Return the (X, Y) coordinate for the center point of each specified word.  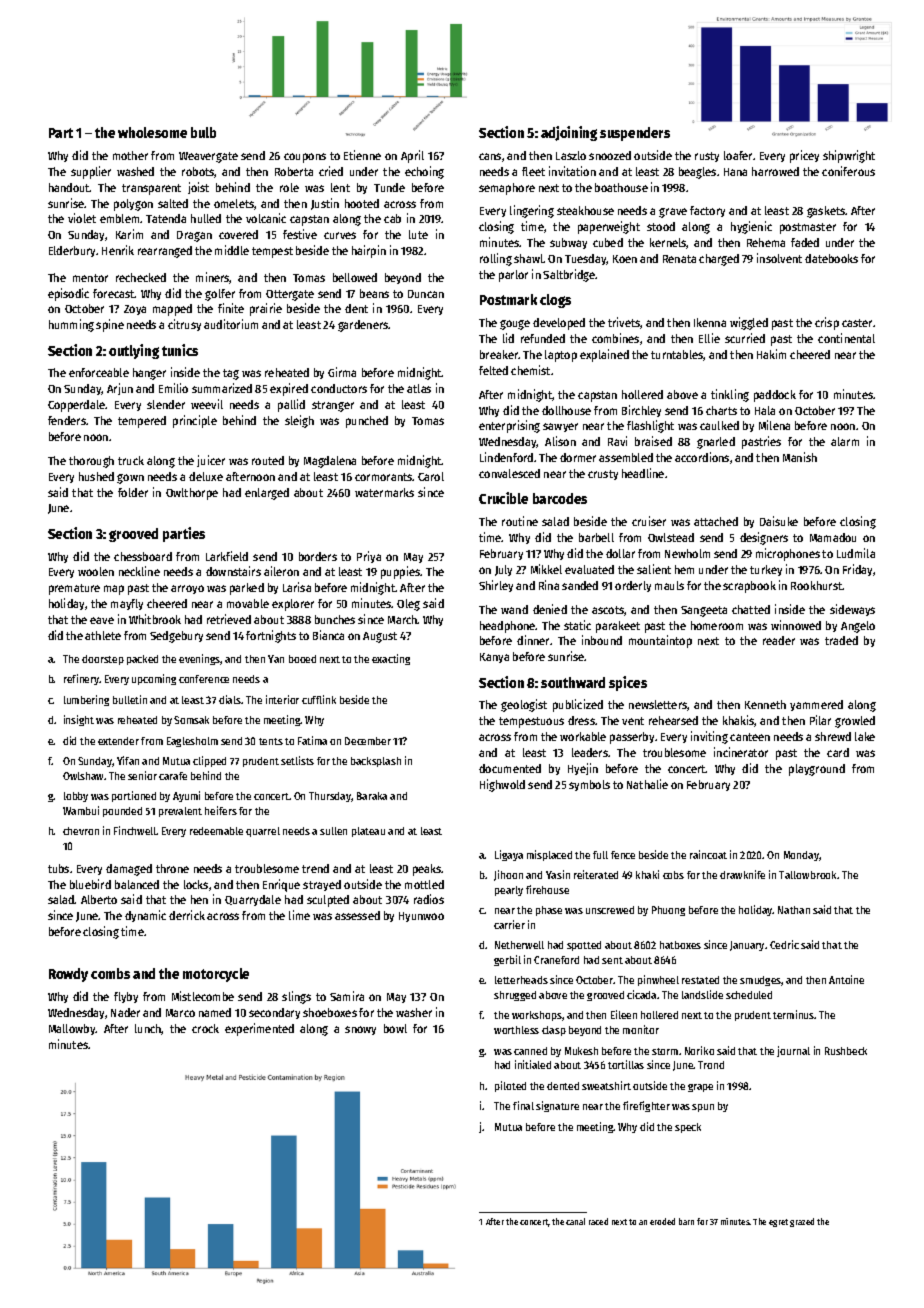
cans (490, 156)
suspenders (635, 134)
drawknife (742, 874)
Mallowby (72, 1029)
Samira (347, 996)
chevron (81, 831)
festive (300, 234)
